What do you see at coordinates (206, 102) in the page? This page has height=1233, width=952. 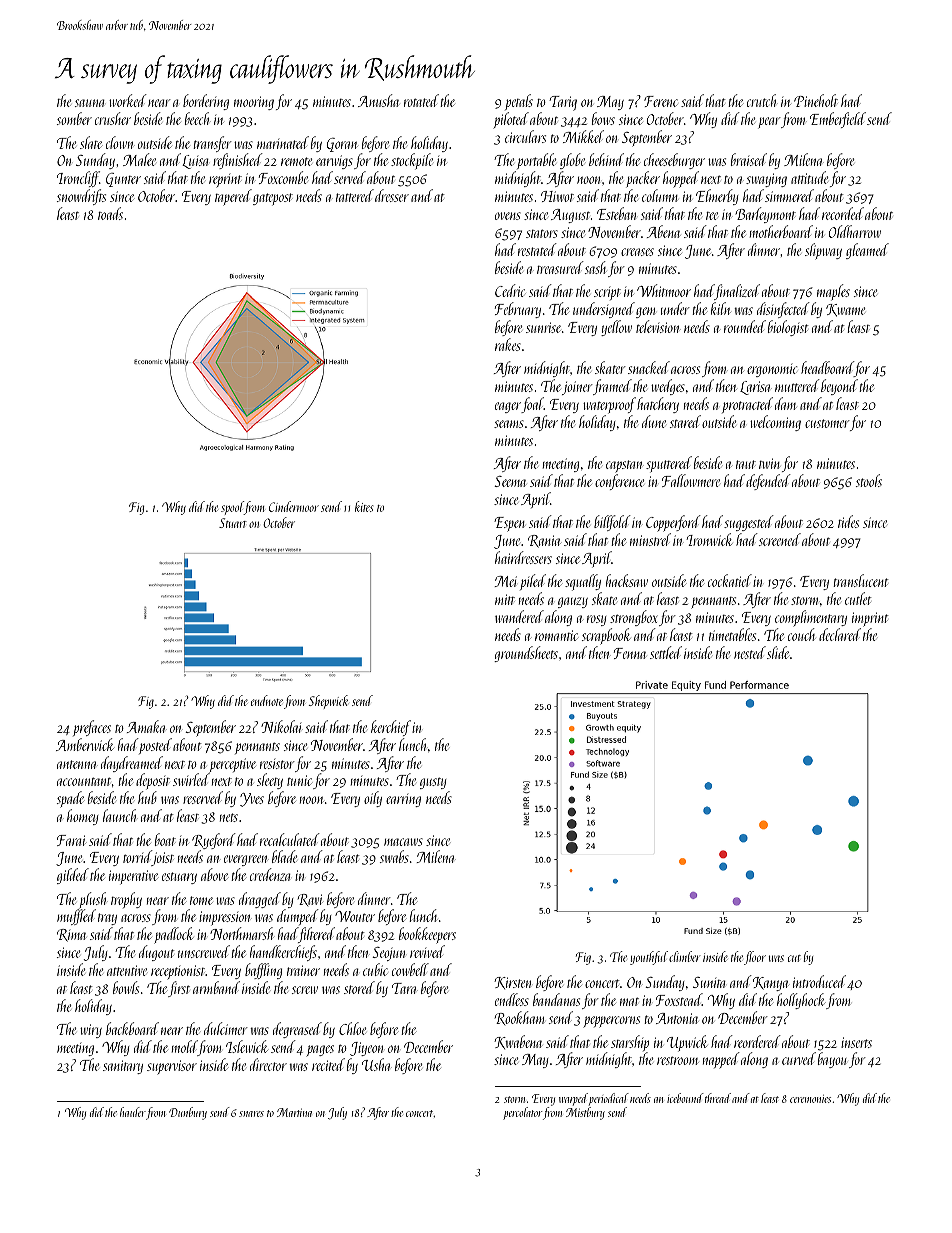 I see `bordering` at bounding box center [206, 102].
